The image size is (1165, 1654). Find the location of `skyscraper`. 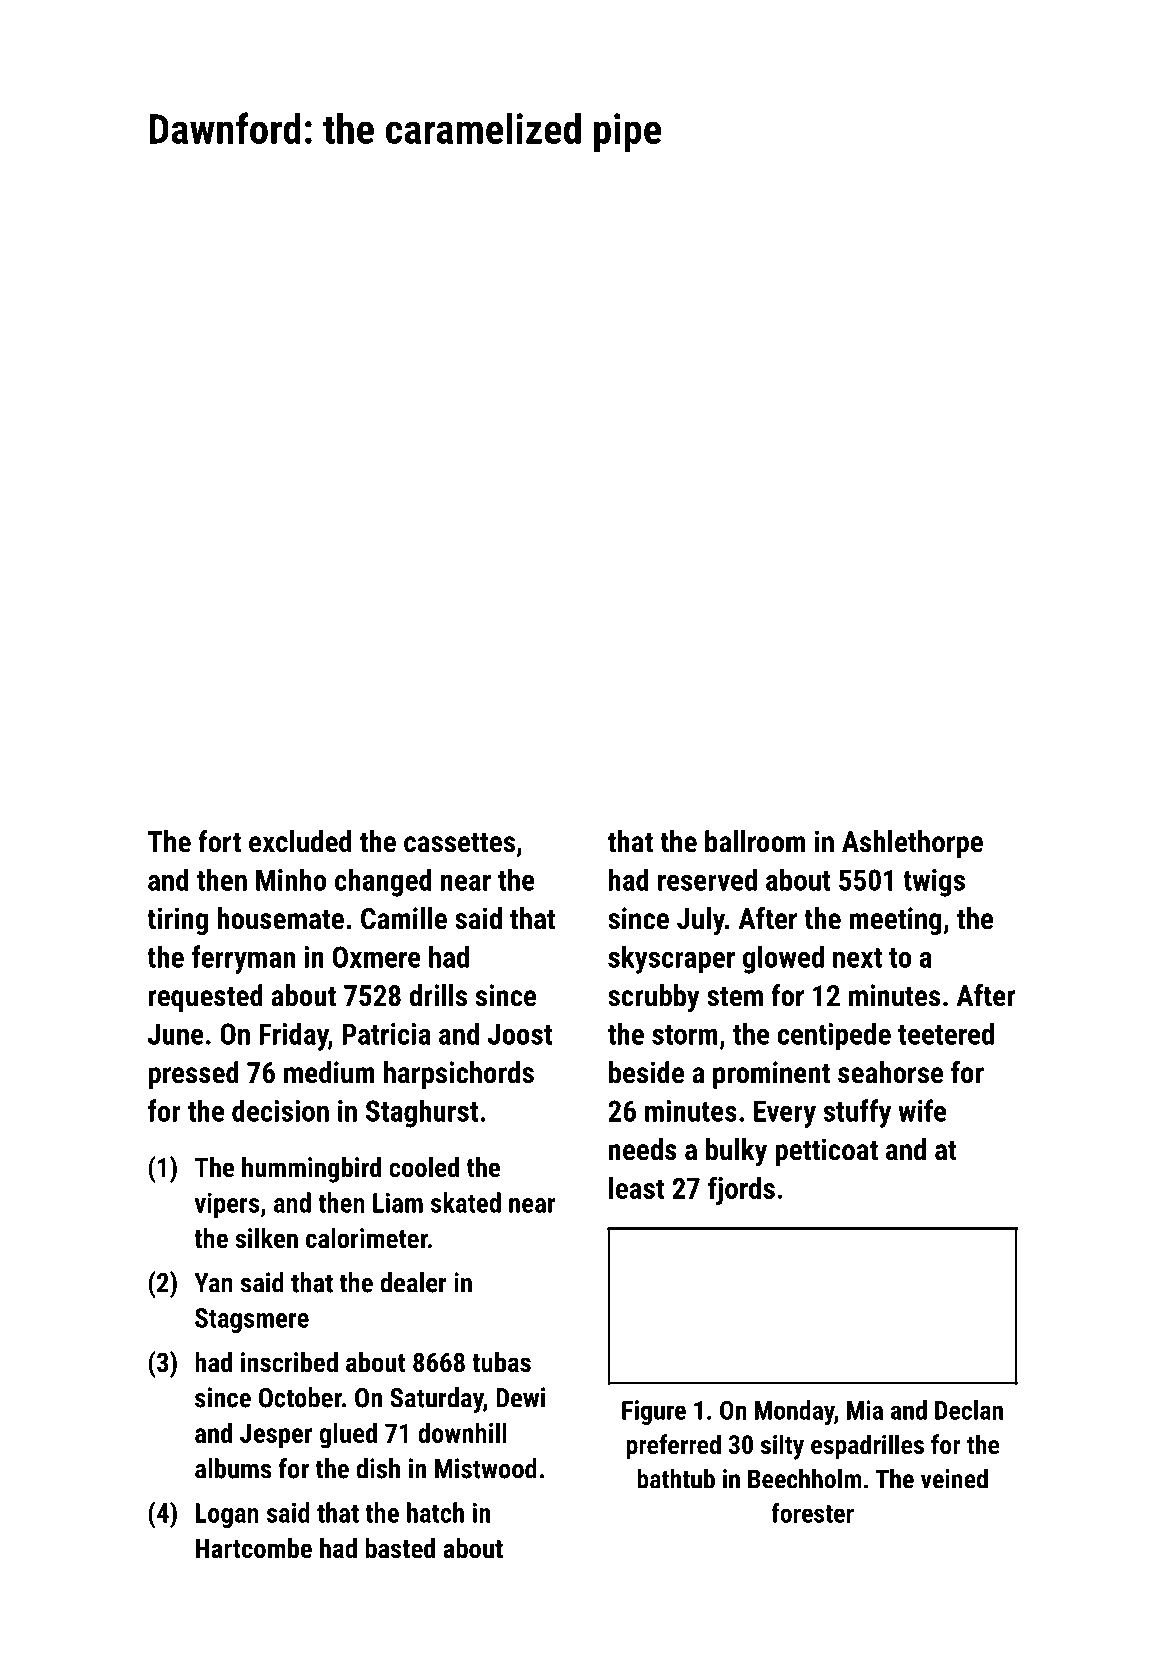

skyscraper is located at coordinates (671, 959).
